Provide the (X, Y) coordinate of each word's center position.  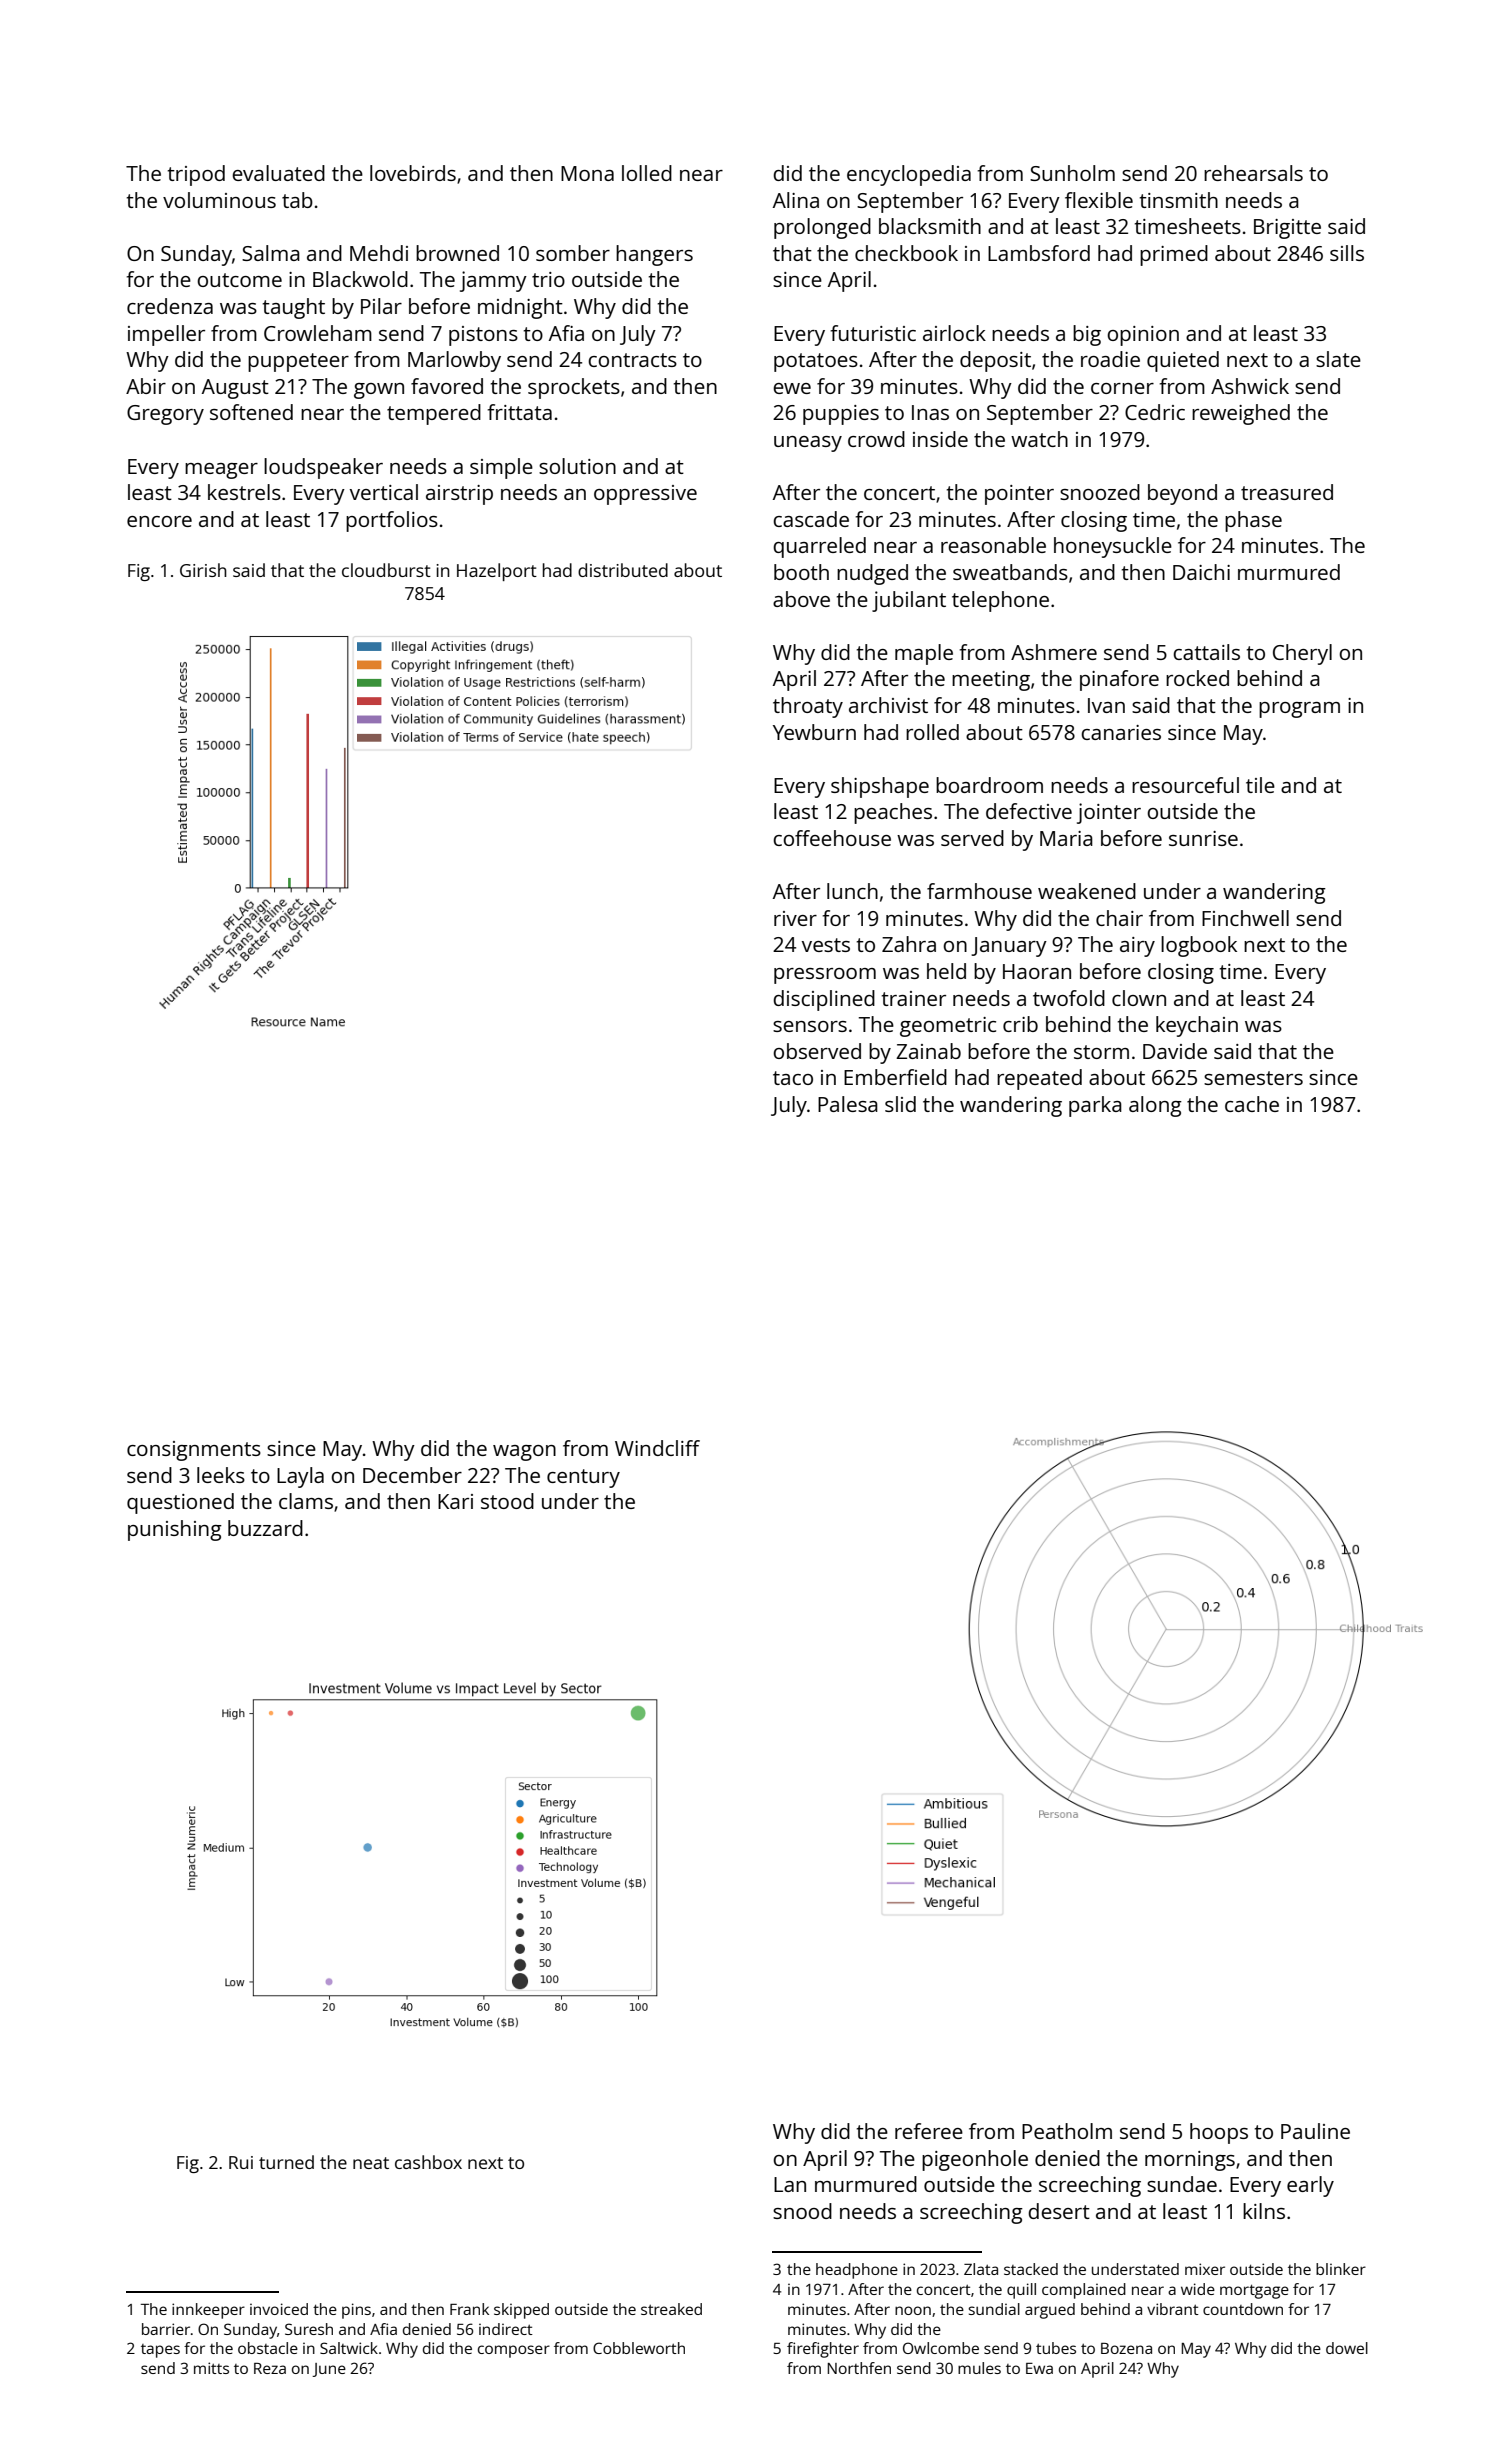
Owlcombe (941, 2348)
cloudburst (386, 570)
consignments (194, 1451)
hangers (654, 255)
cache (1252, 1104)
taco (793, 1078)
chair (1119, 918)
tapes (160, 2351)
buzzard (265, 1528)
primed (1174, 255)
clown (1139, 998)
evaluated (278, 173)
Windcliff (657, 1448)
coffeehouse (832, 838)
